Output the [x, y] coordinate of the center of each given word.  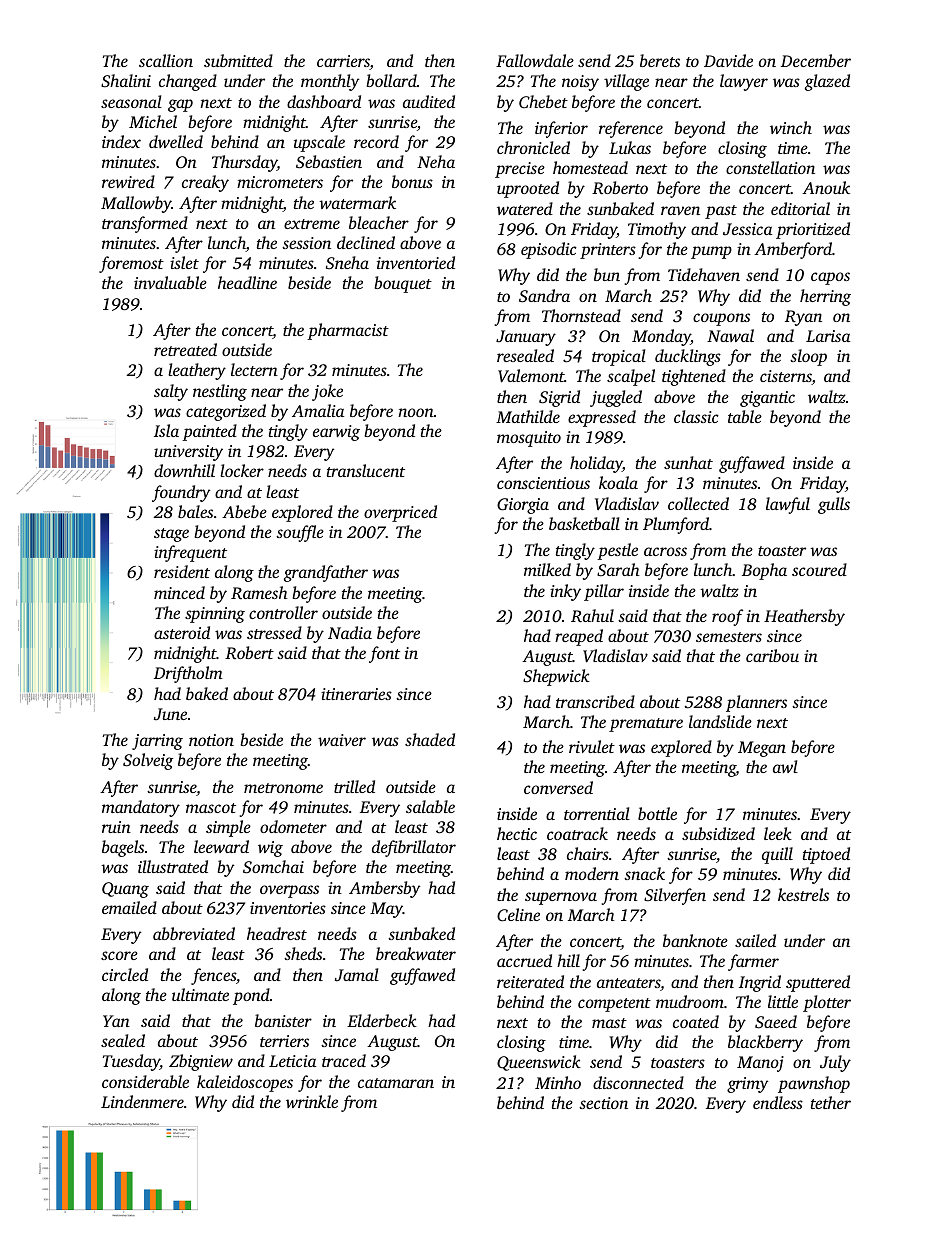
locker [242, 470]
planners [756, 703]
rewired [128, 181]
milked [547, 569]
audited [429, 101]
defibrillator [414, 848]
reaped [579, 637]
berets [660, 60]
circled [125, 974]
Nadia [350, 632]
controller [283, 612]
